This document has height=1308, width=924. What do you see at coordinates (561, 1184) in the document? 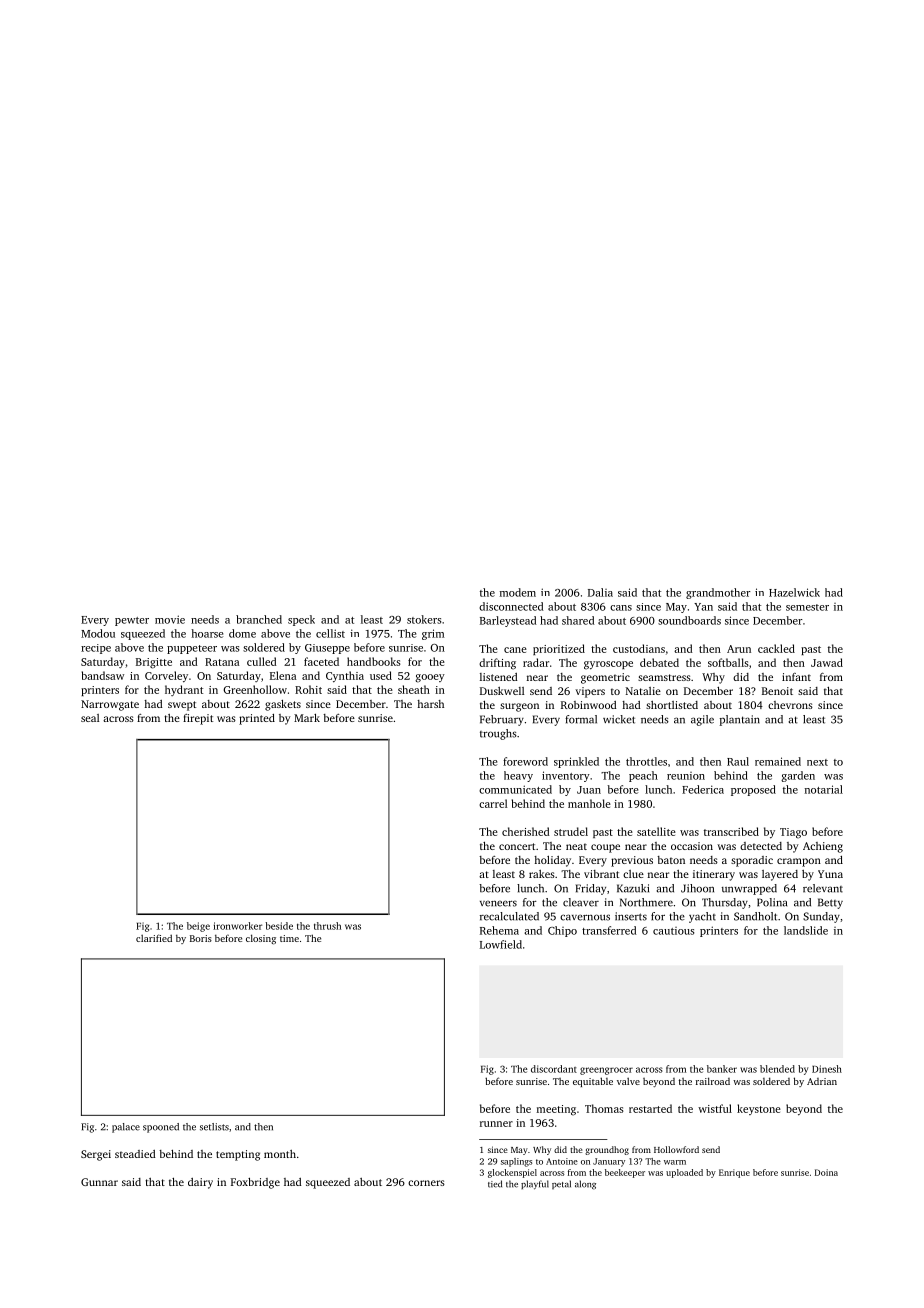
I see `petal` at bounding box center [561, 1184].
